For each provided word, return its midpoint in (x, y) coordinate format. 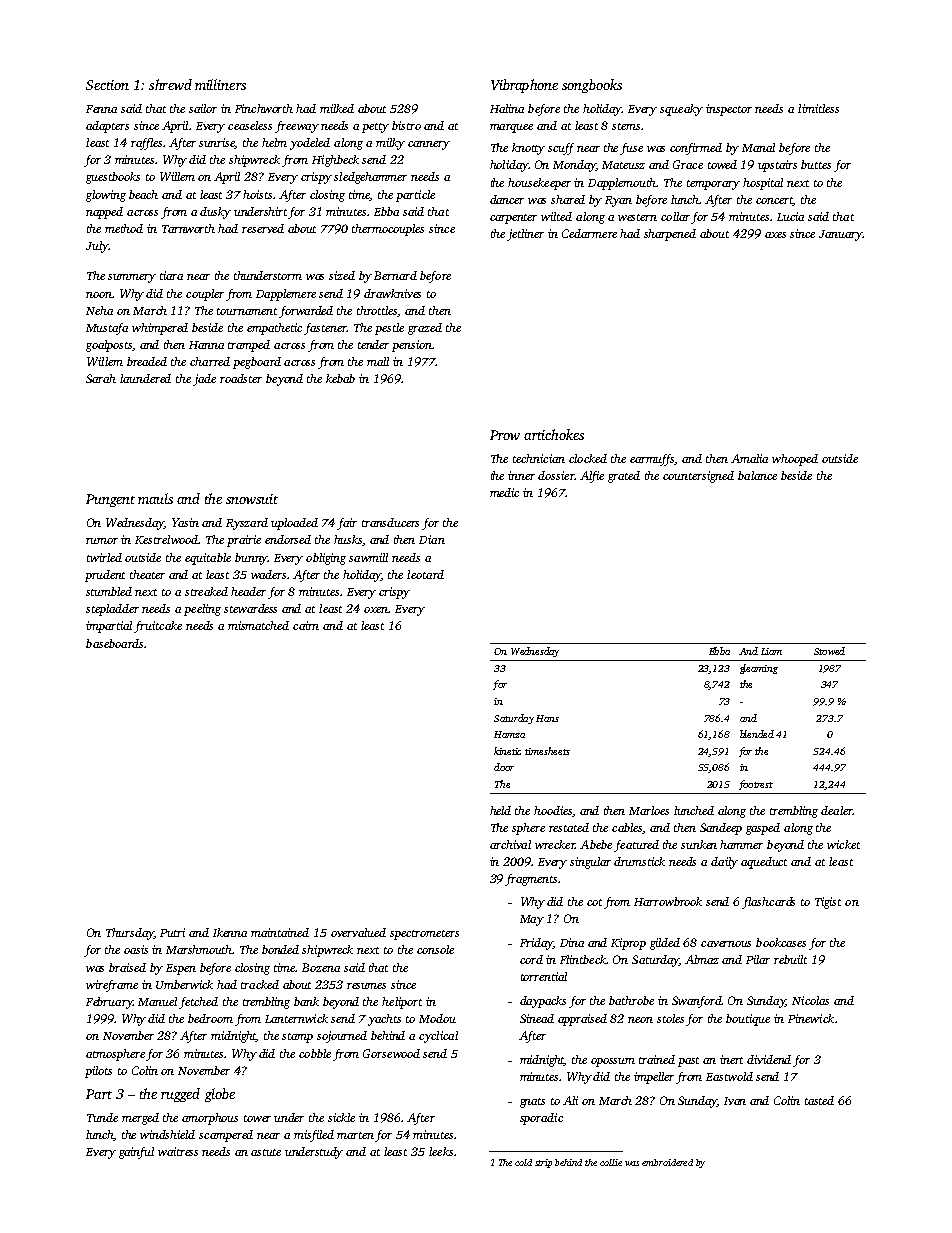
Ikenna (230, 932)
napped (104, 213)
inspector (729, 110)
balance (757, 475)
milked (337, 108)
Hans (547, 718)
